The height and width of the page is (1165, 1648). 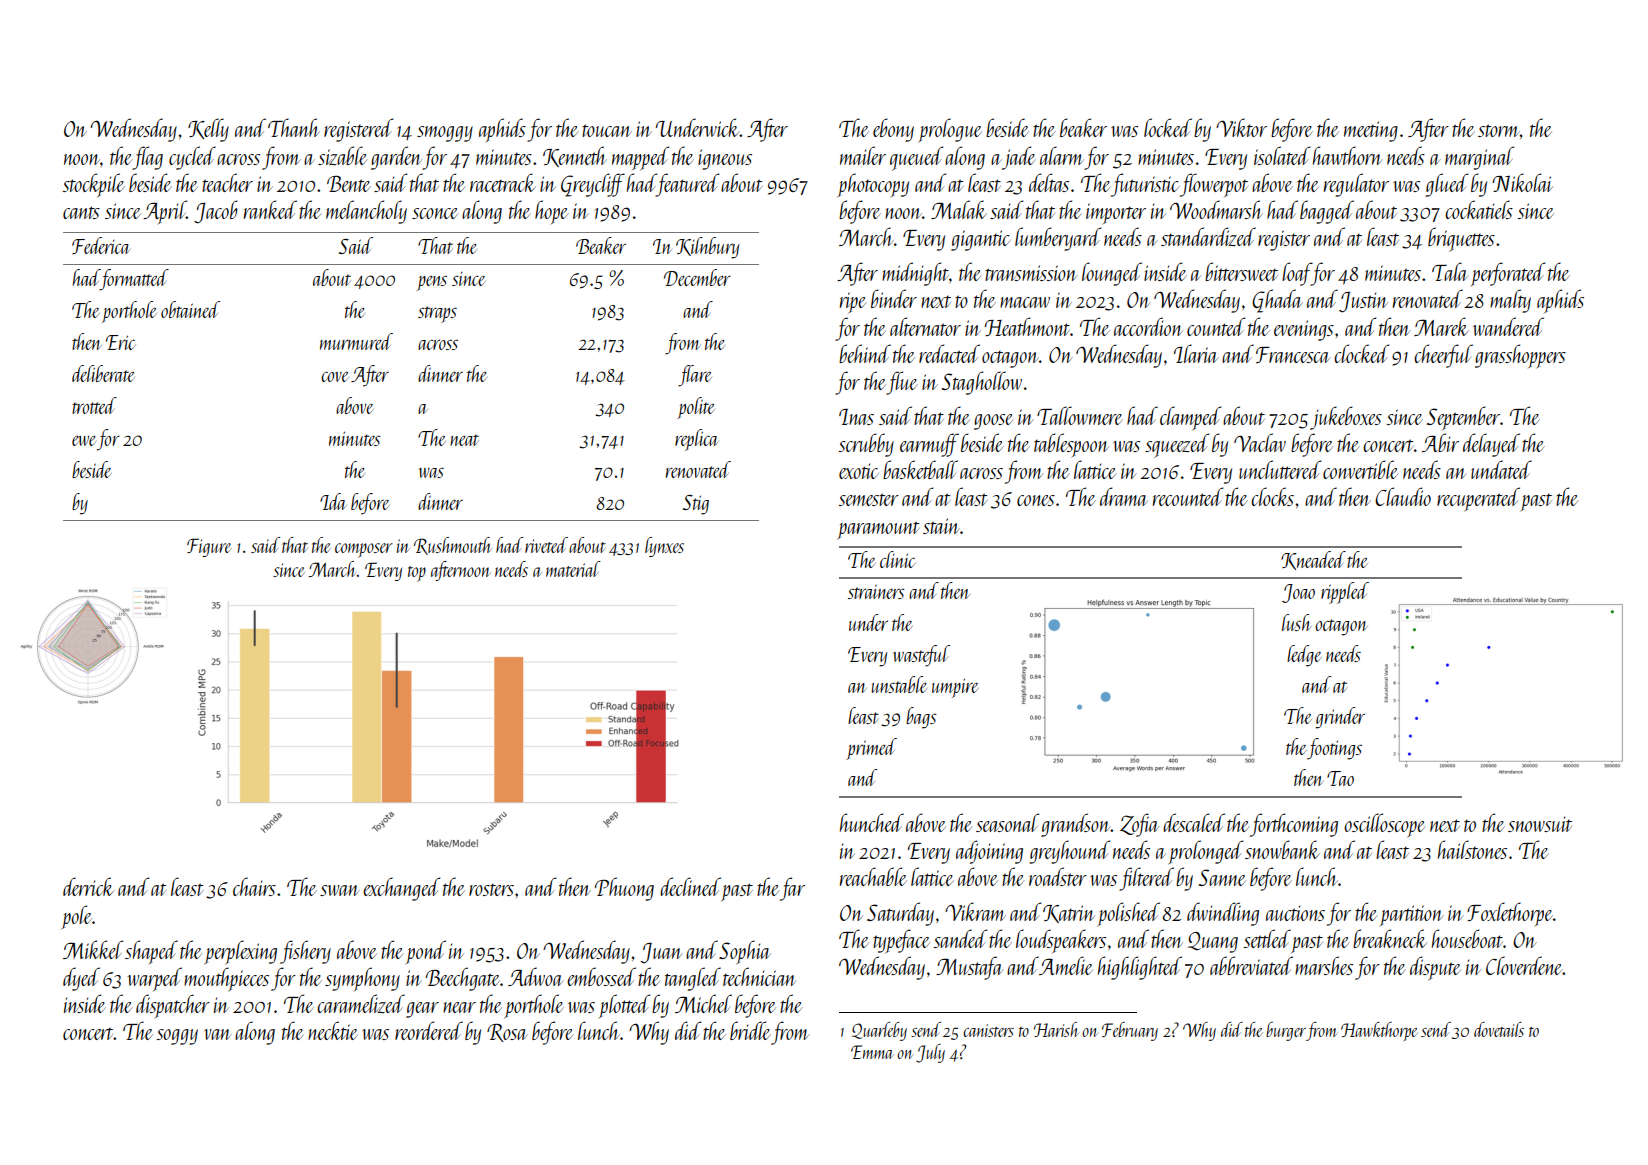 What do you see at coordinates (573, 569) in the page?
I see `material` at bounding box center [573, 569].
